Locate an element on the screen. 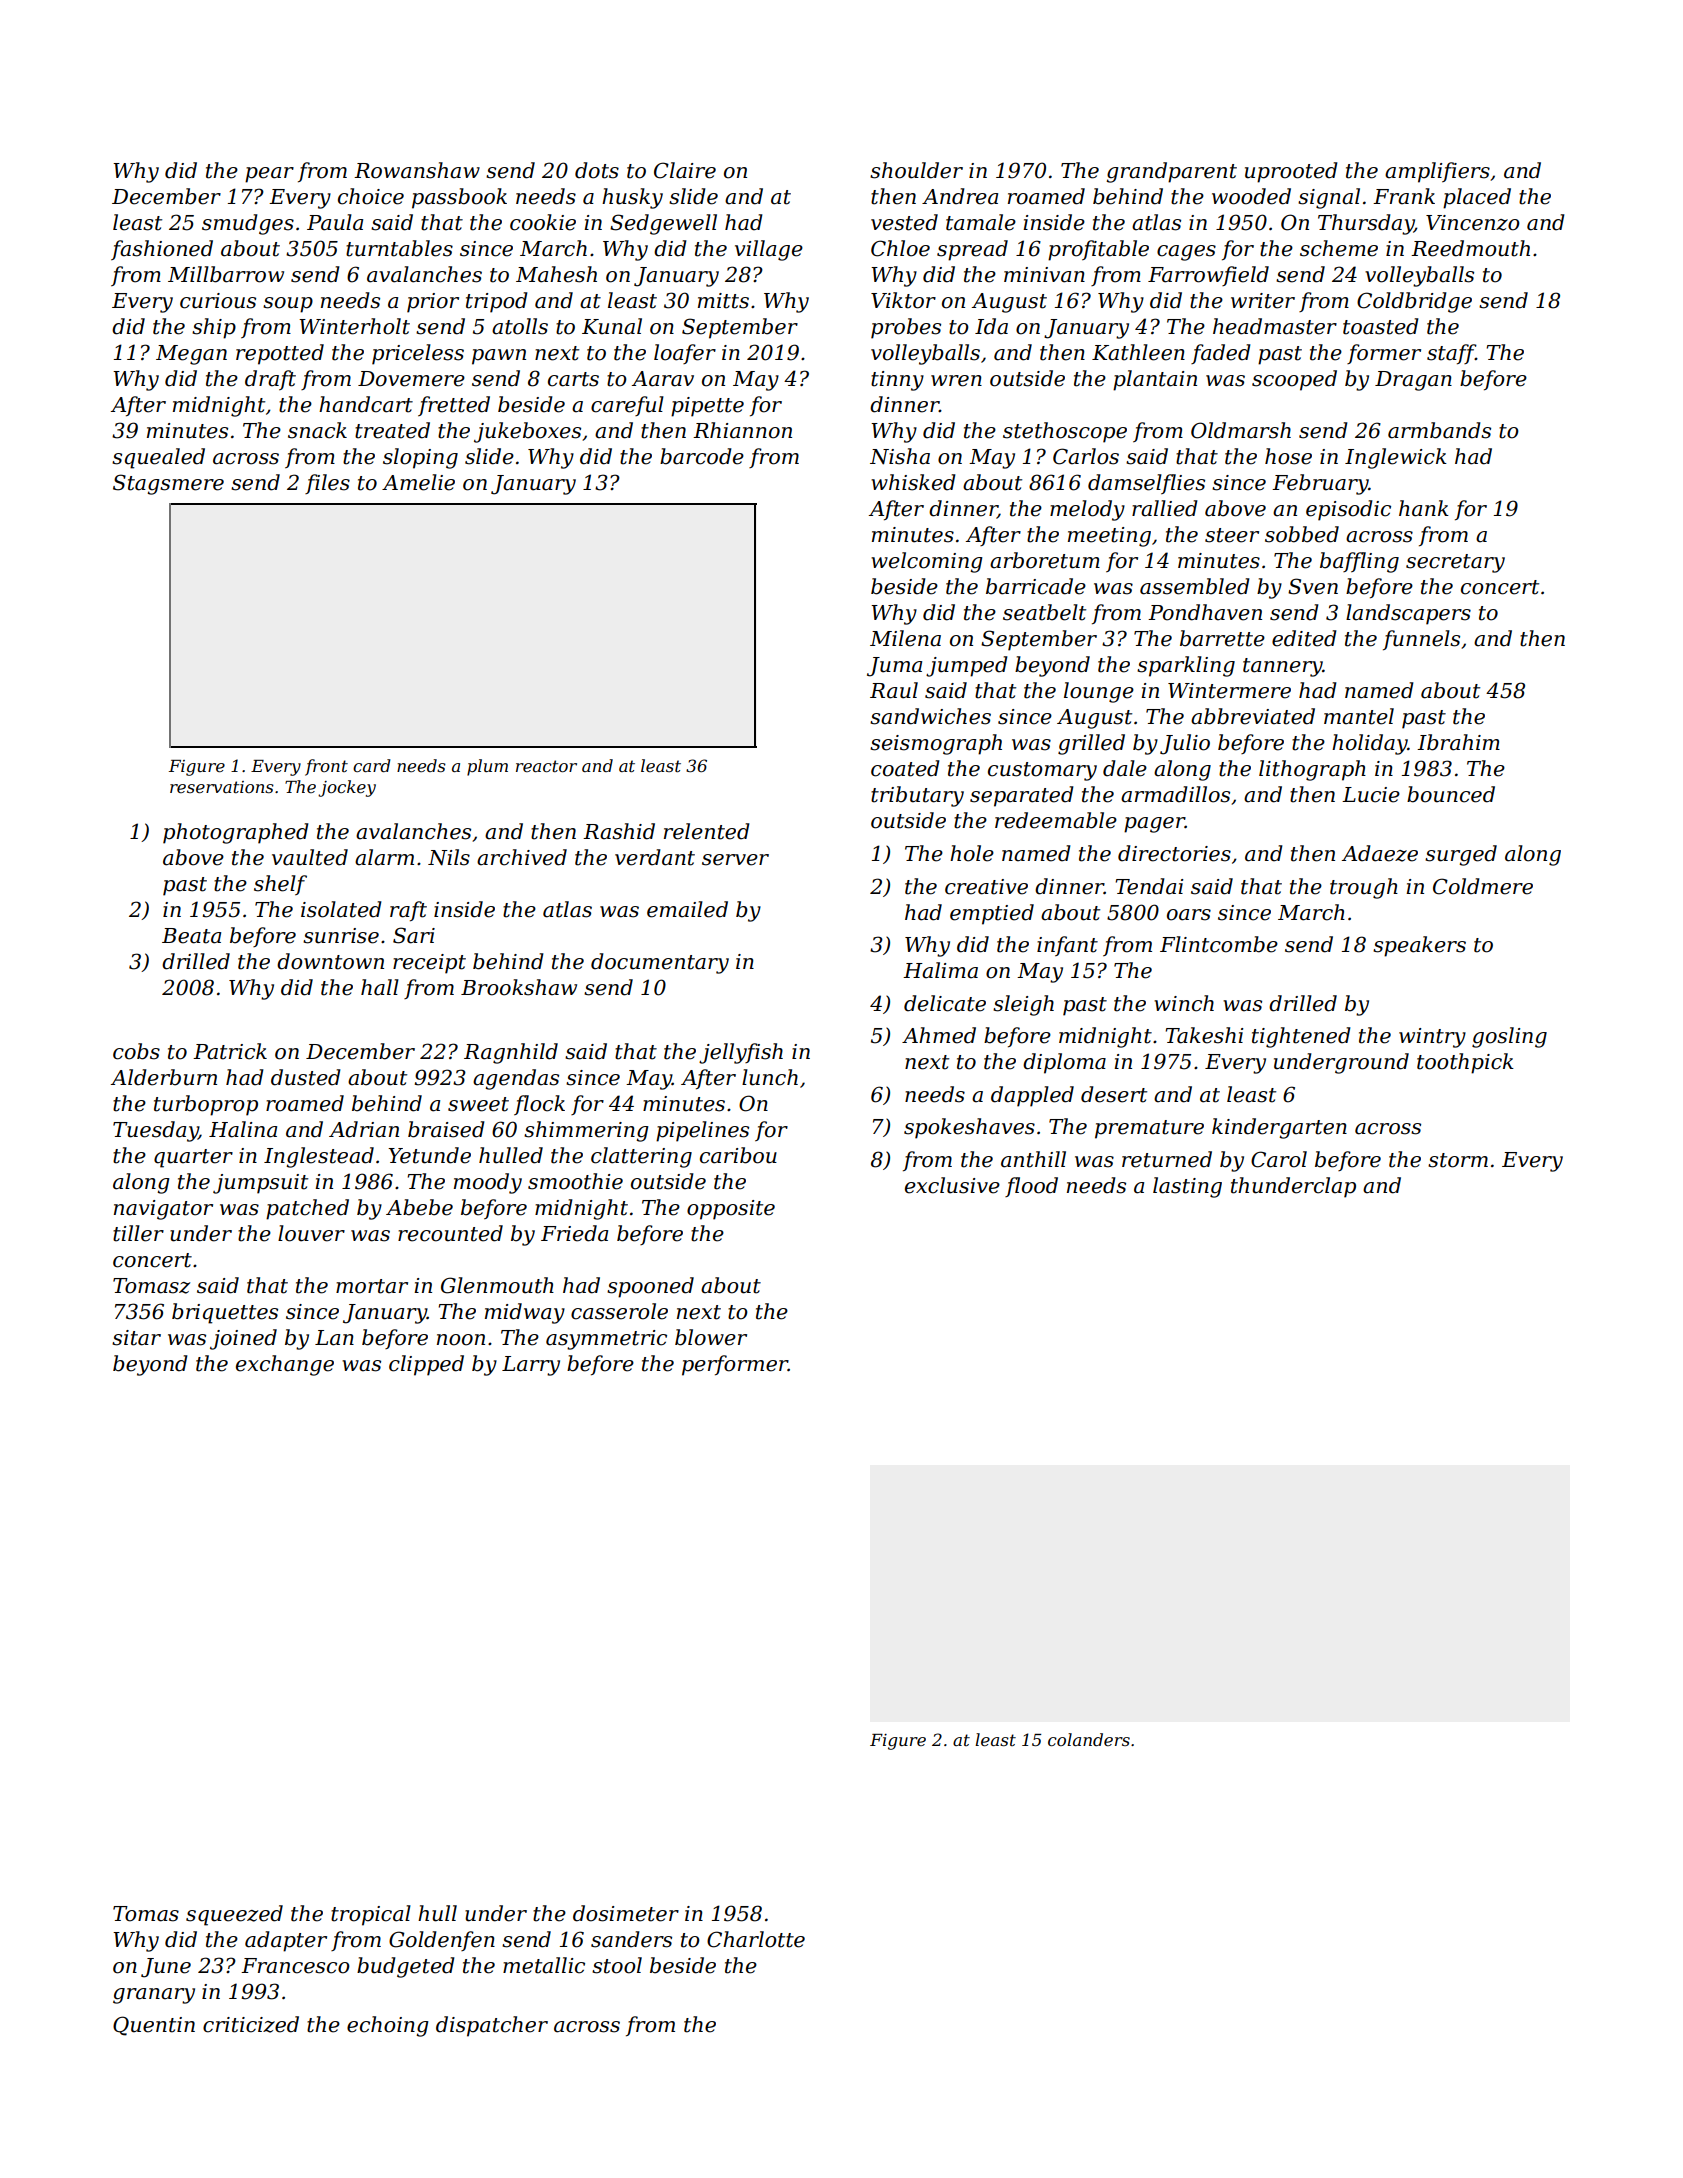  exchange is located at coordinates (285, 1365).
